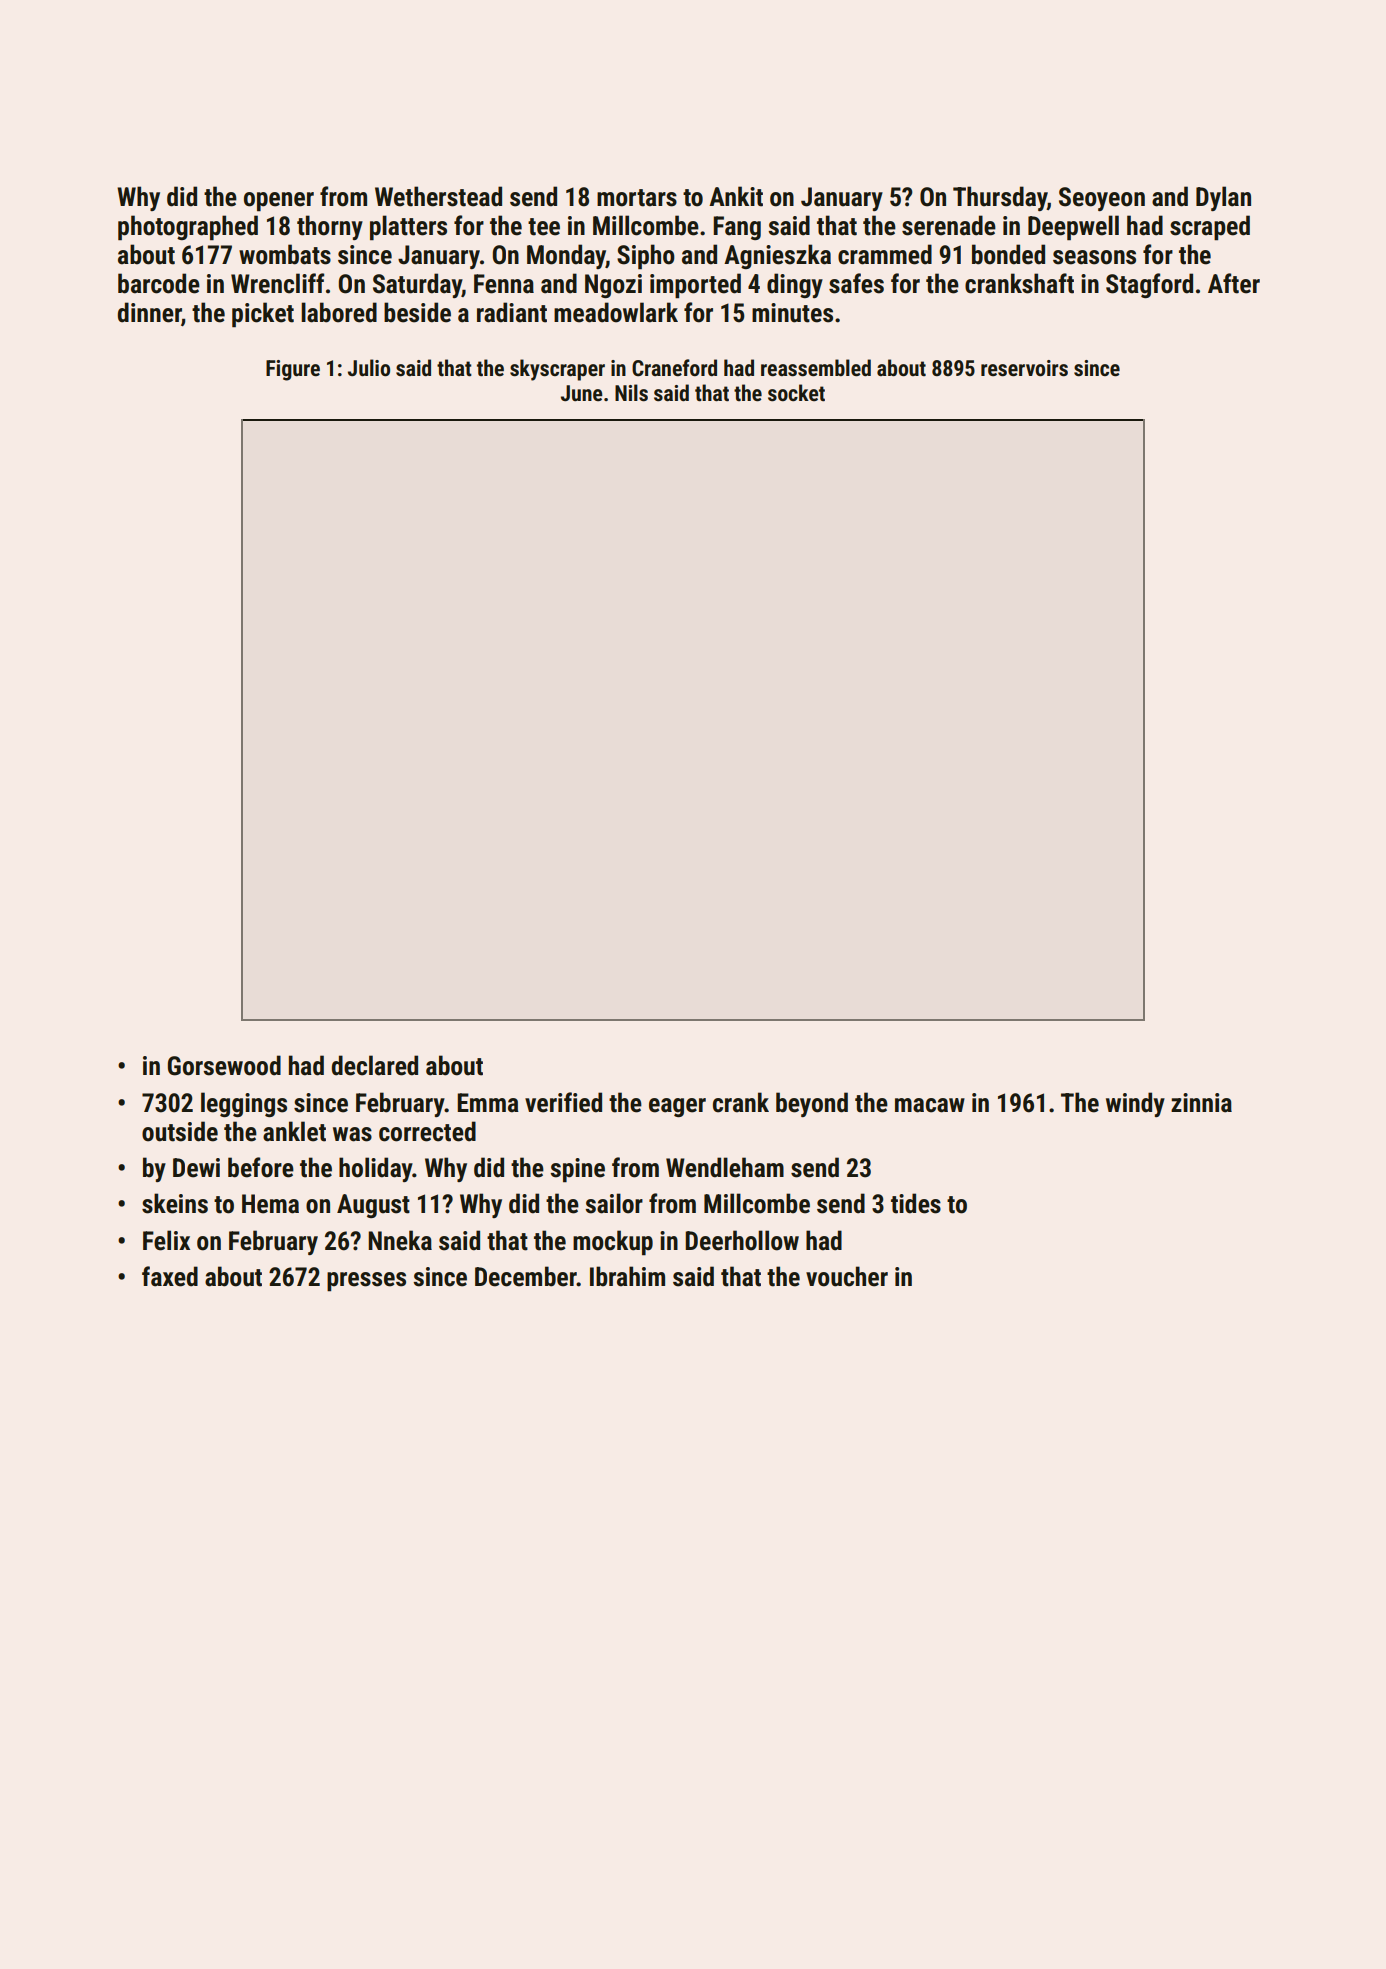 The image size is (1386, 1969). What do you see at coordinates (1135, 1104) in the document?
I see `windy` at bounding box center [1135, 1104].
